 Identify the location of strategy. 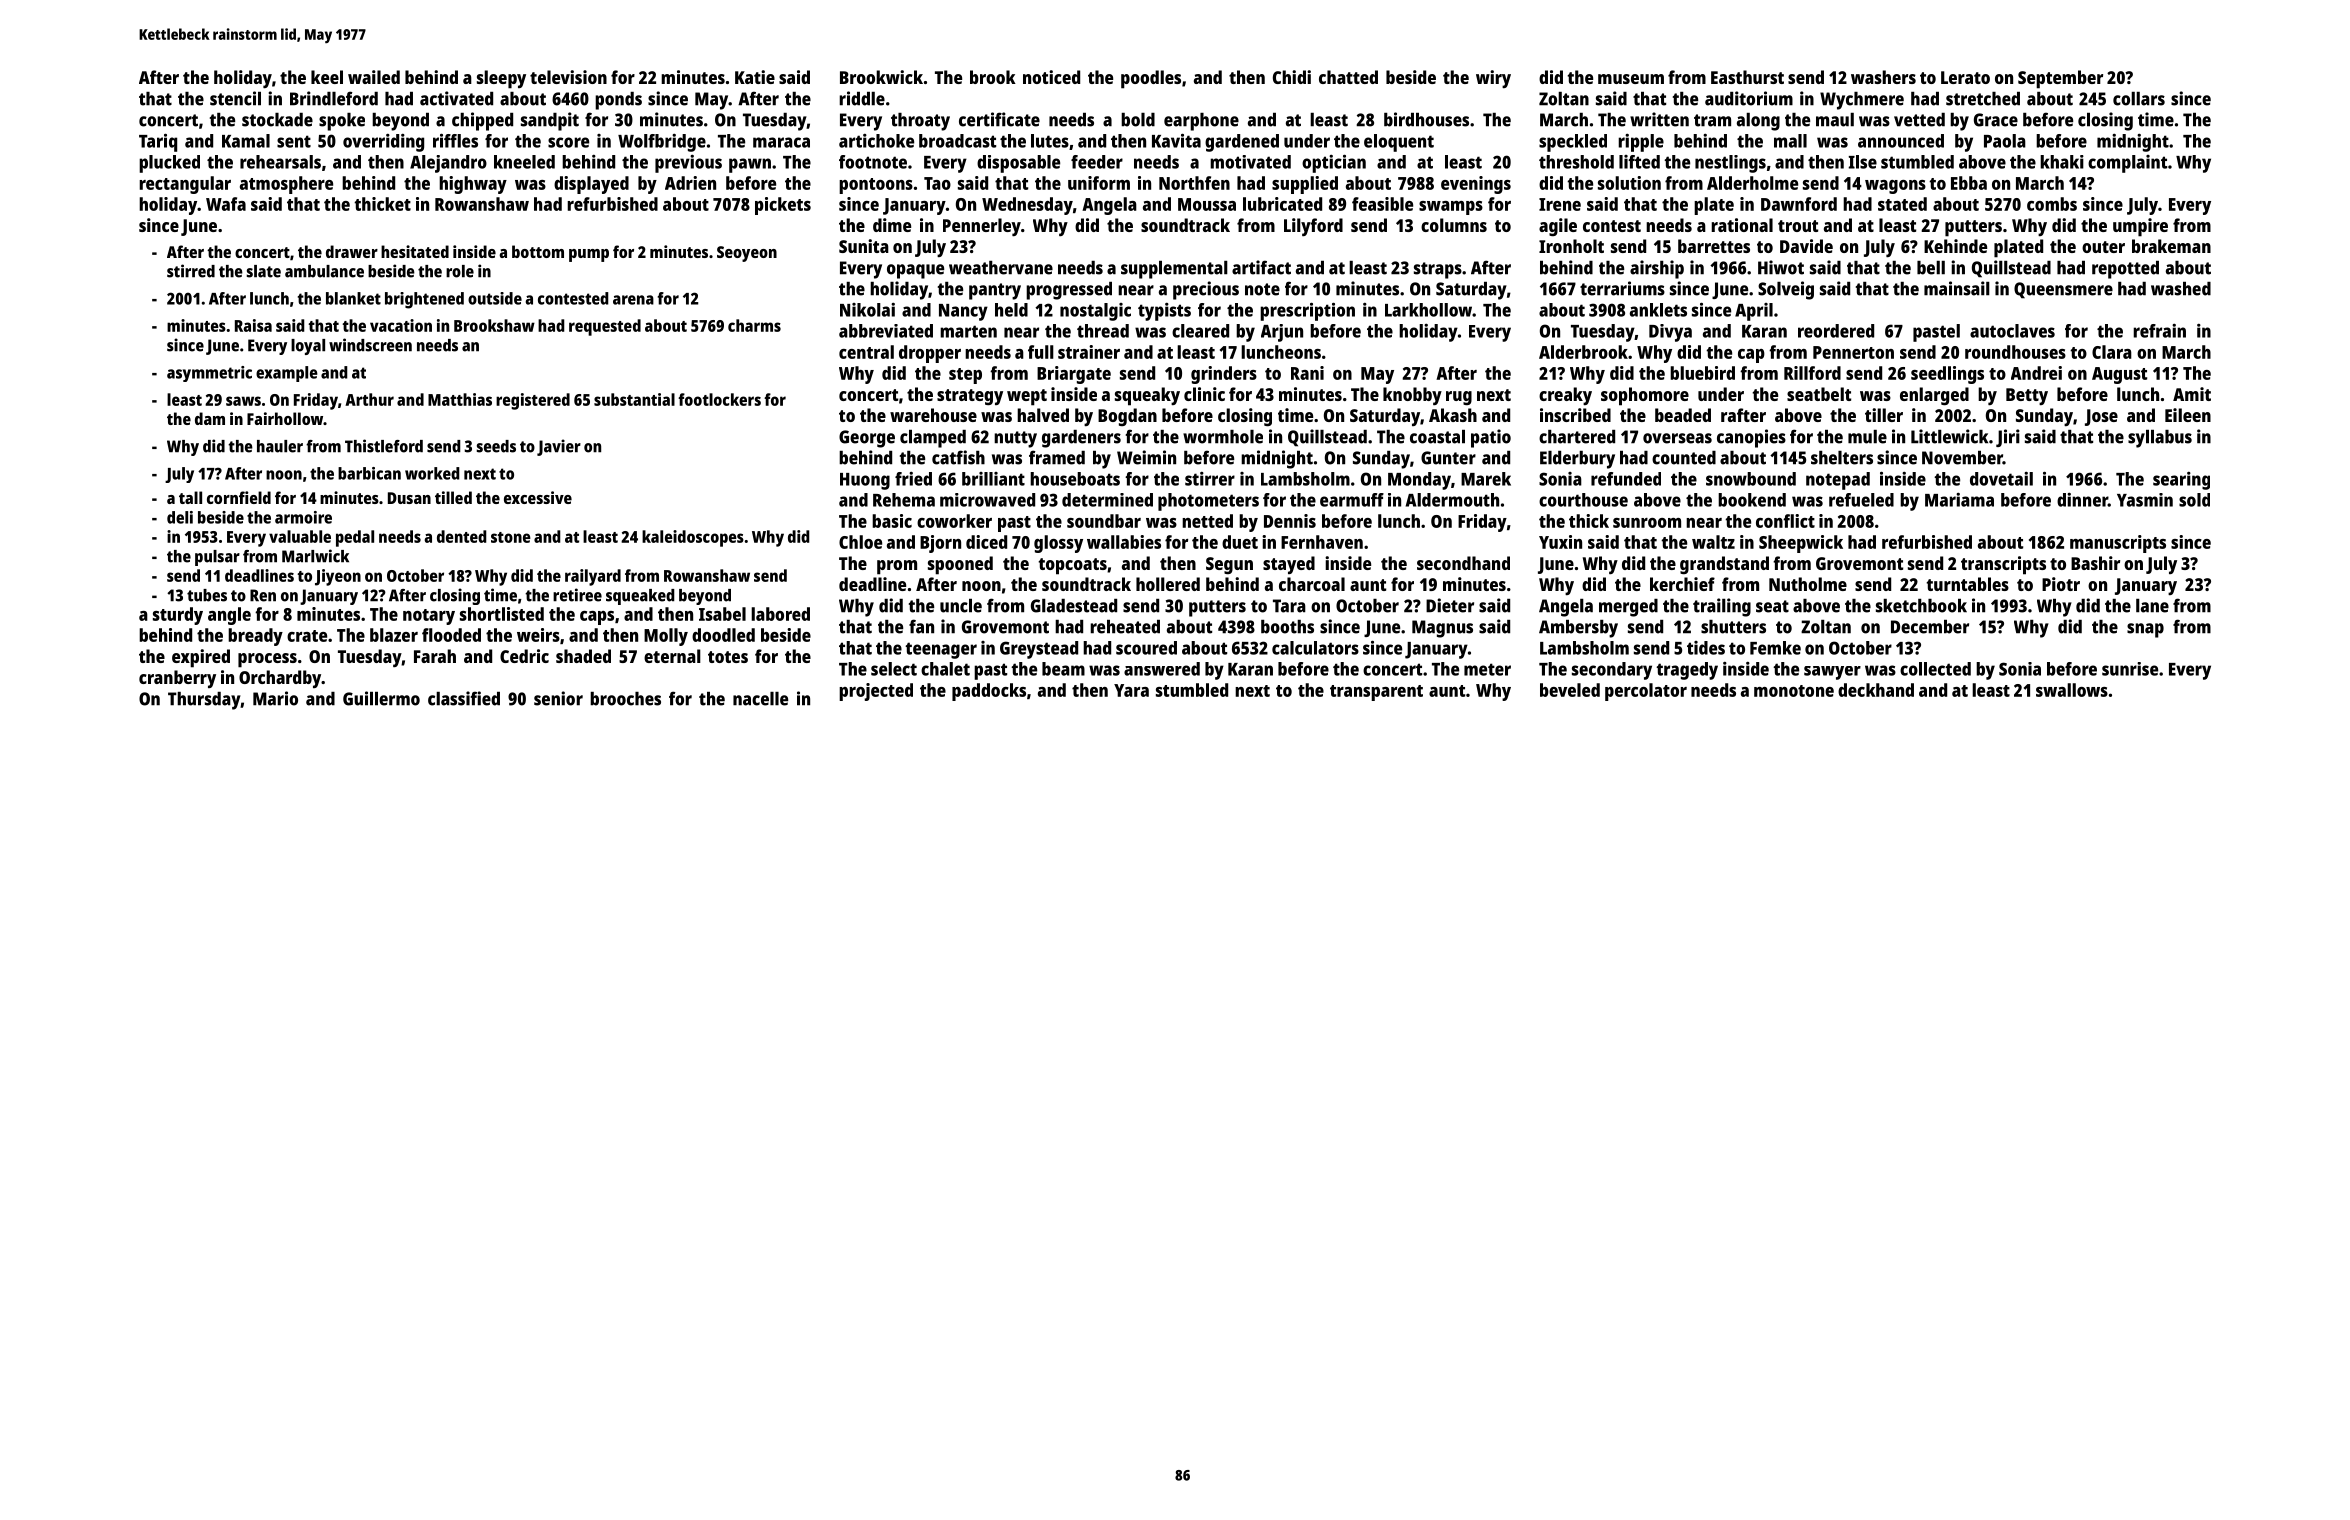
(970, 397).
